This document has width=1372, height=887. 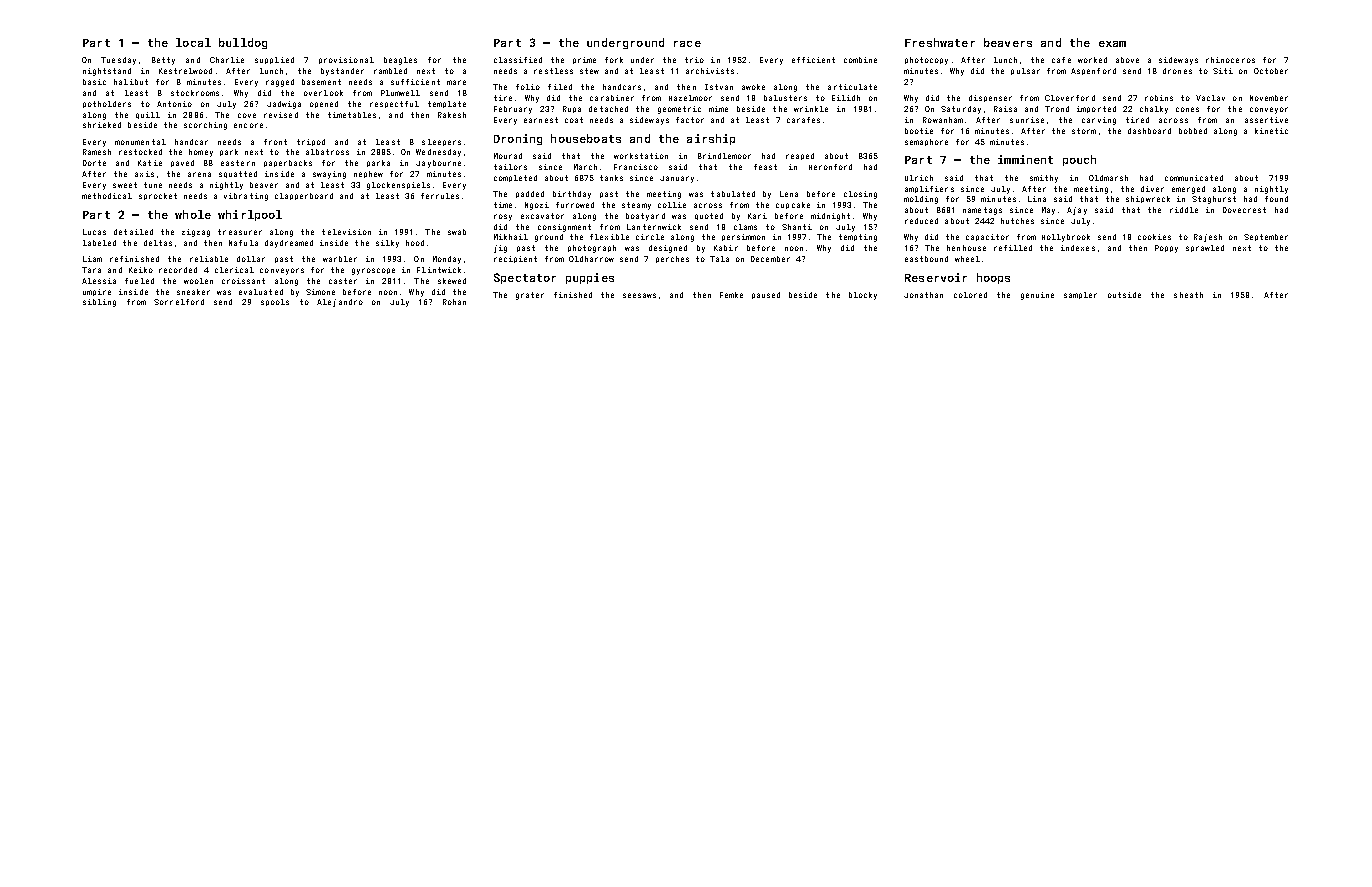 I want to click on ferrules, so click(x=440, y=196).
